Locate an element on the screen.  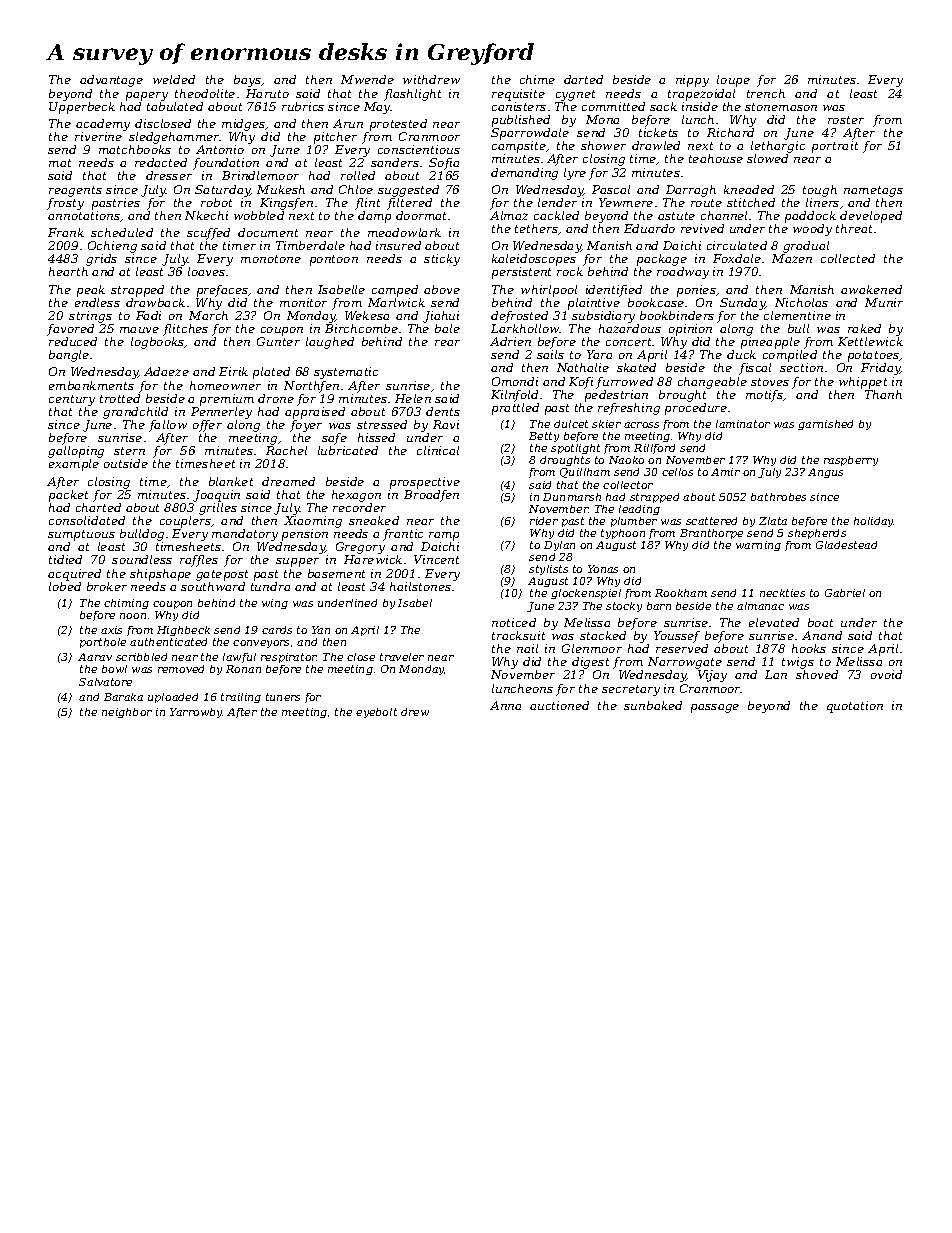
digest is located at coordinates (590, 663).
